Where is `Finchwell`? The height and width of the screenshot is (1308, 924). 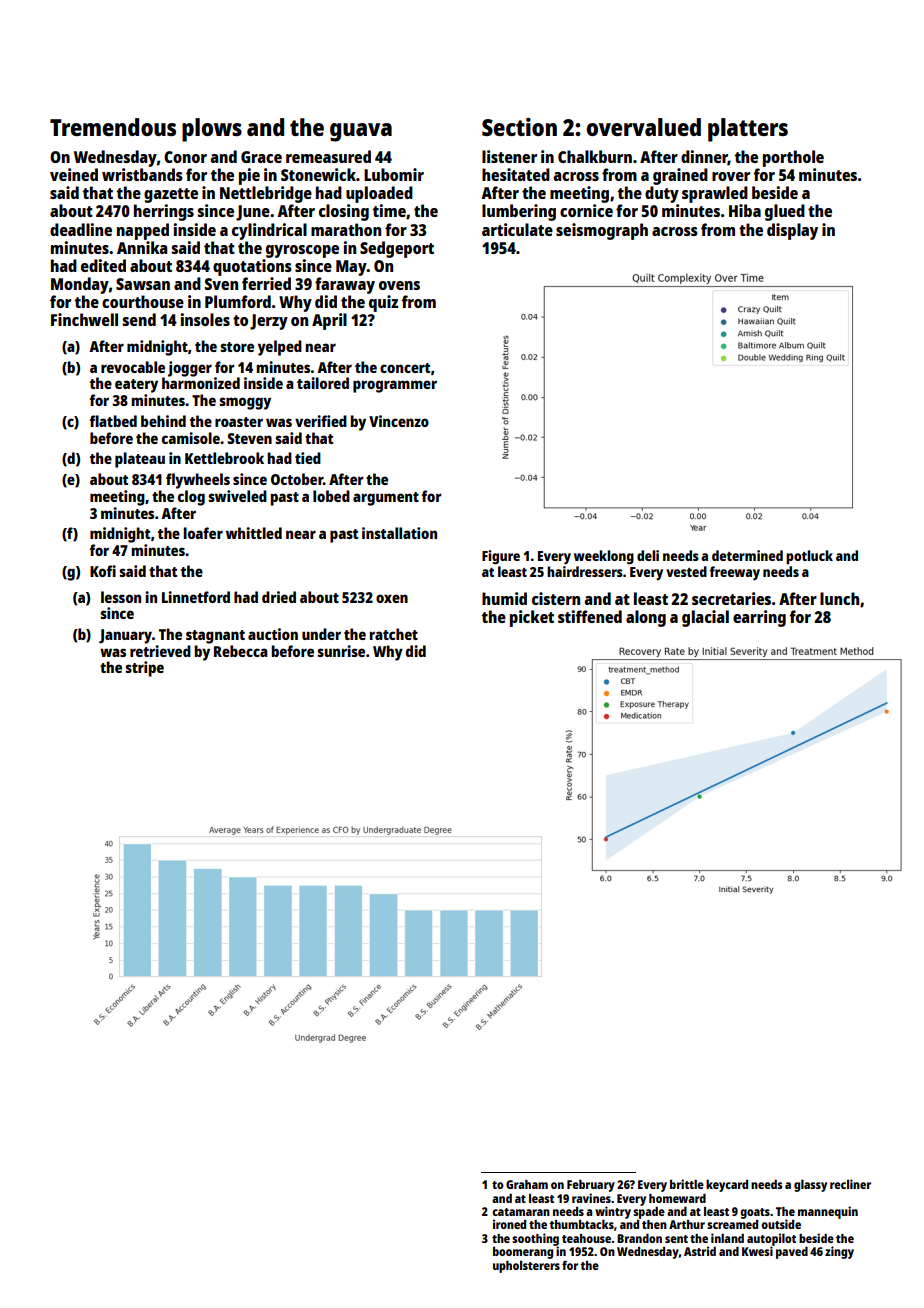
Finchwell is located at coordinates (84, 319).
